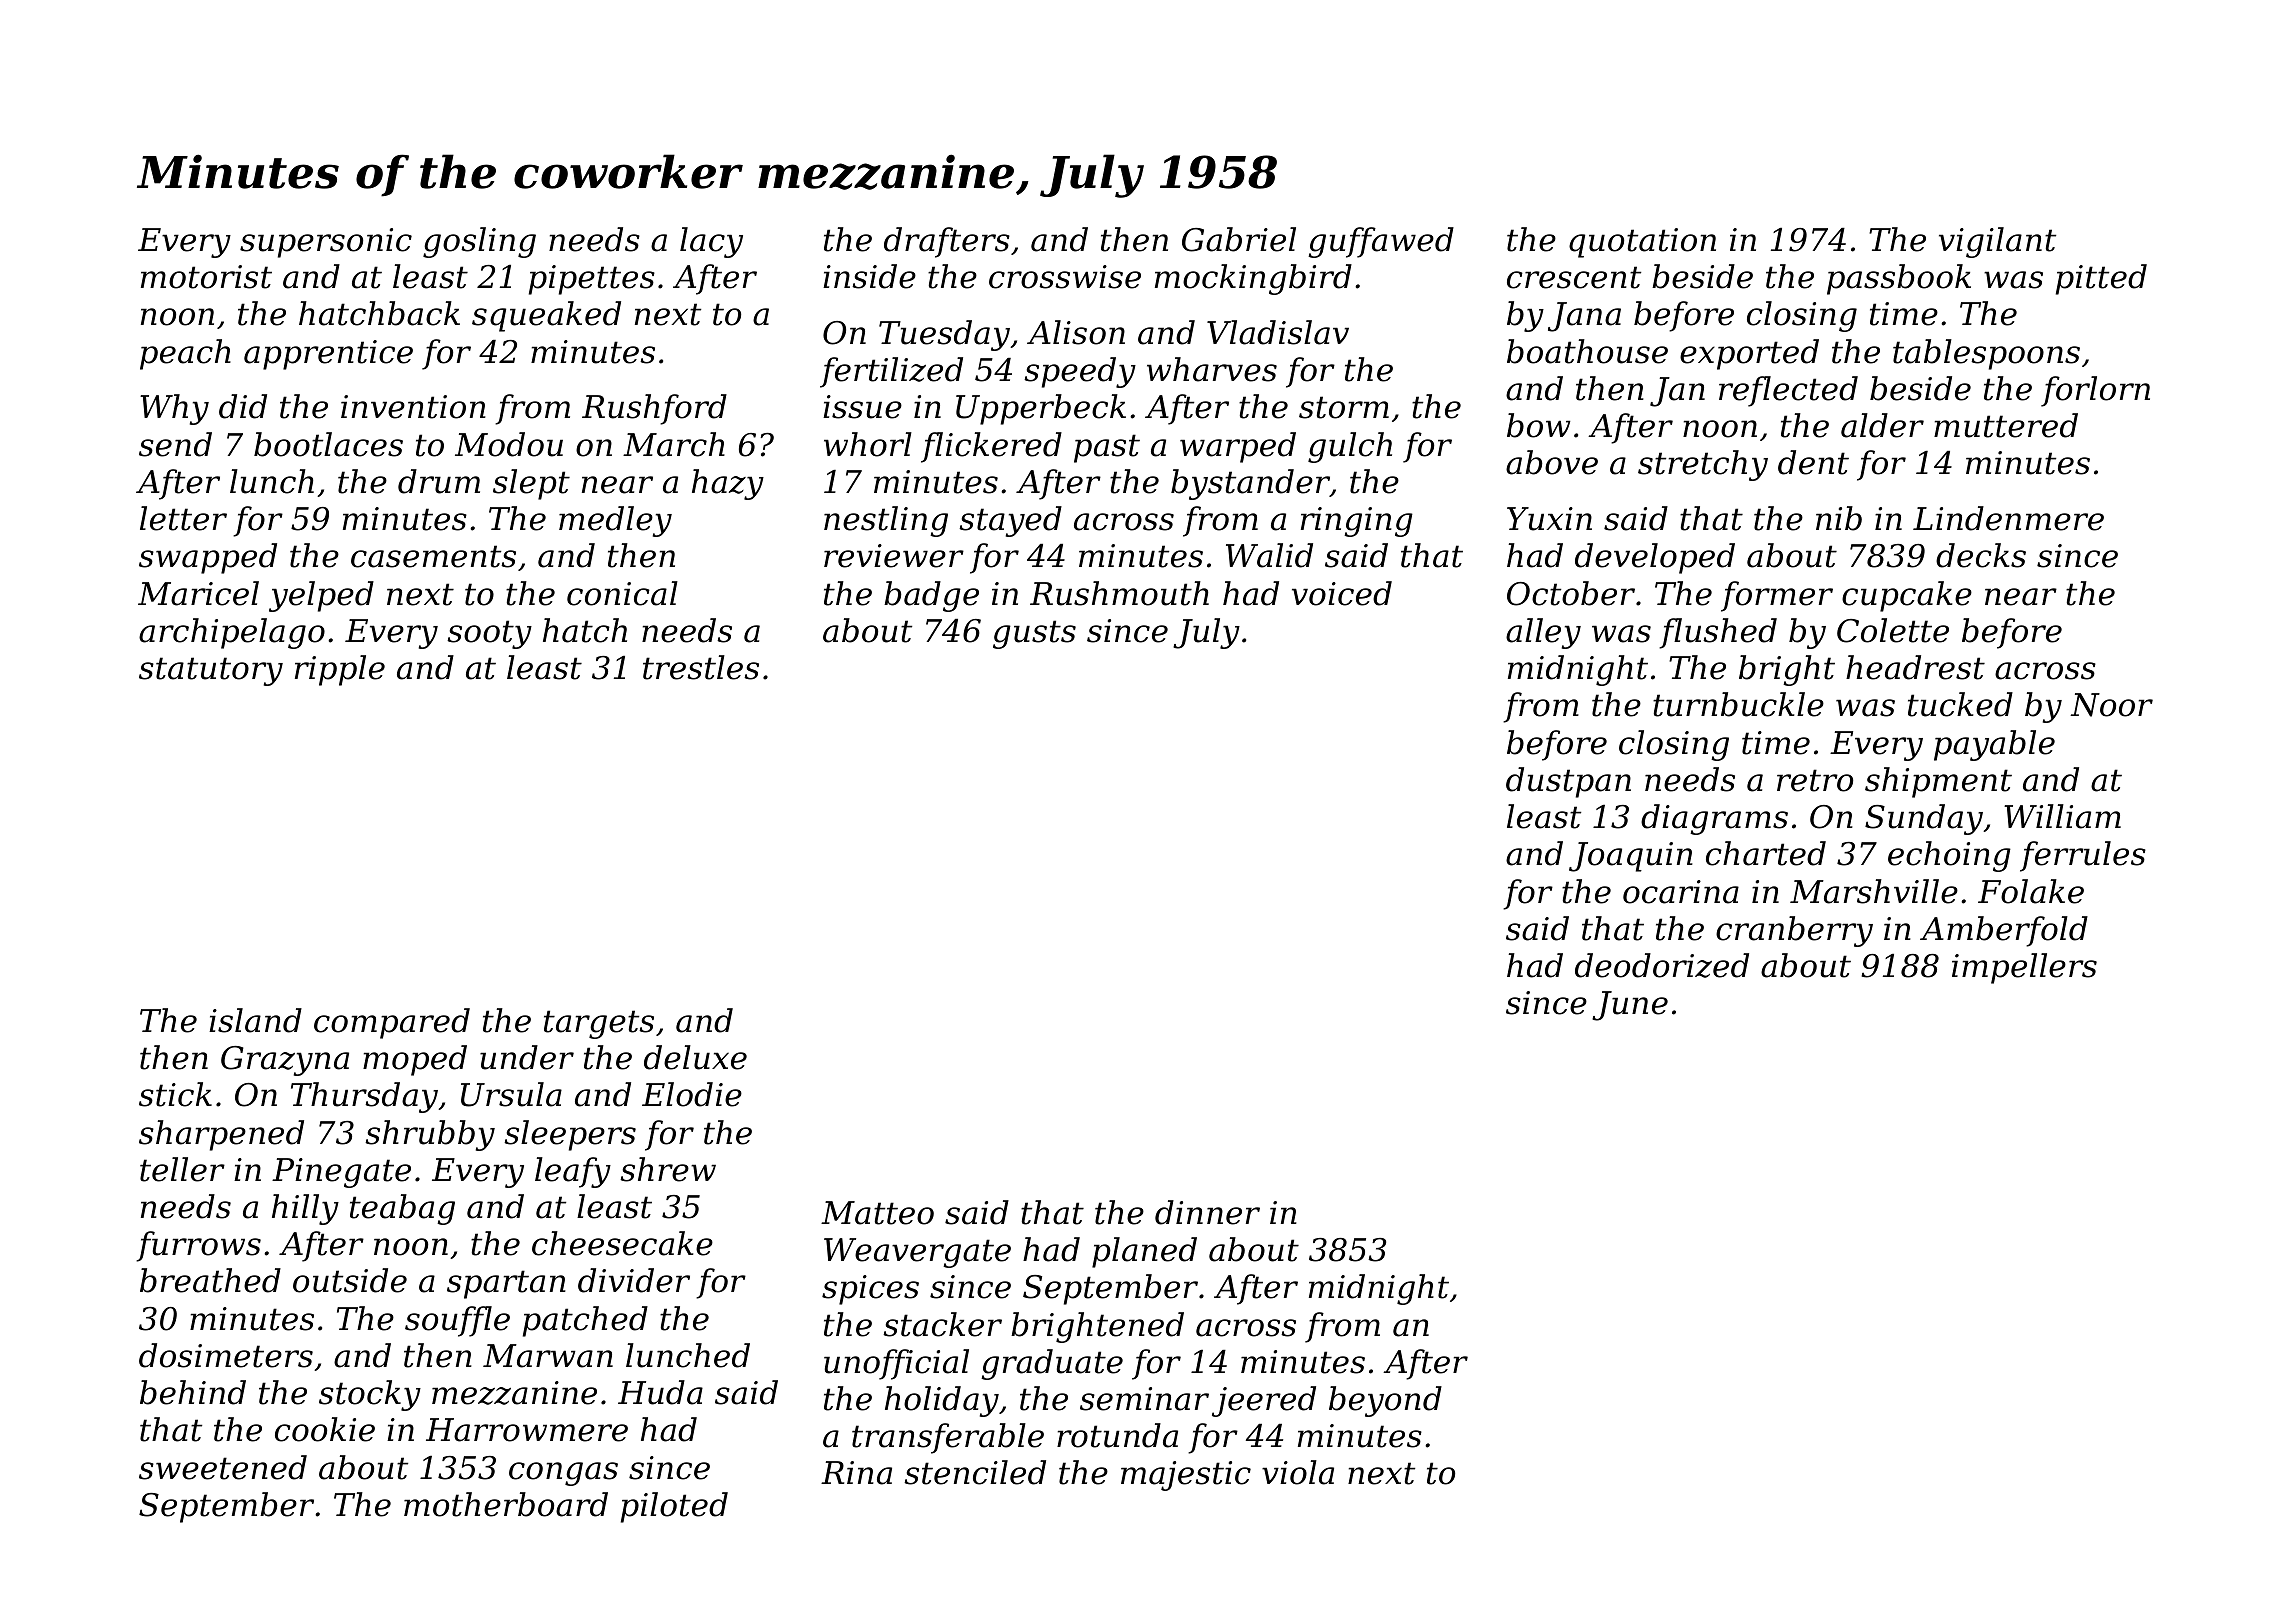  I want to click on medley, so click(615, 521).
